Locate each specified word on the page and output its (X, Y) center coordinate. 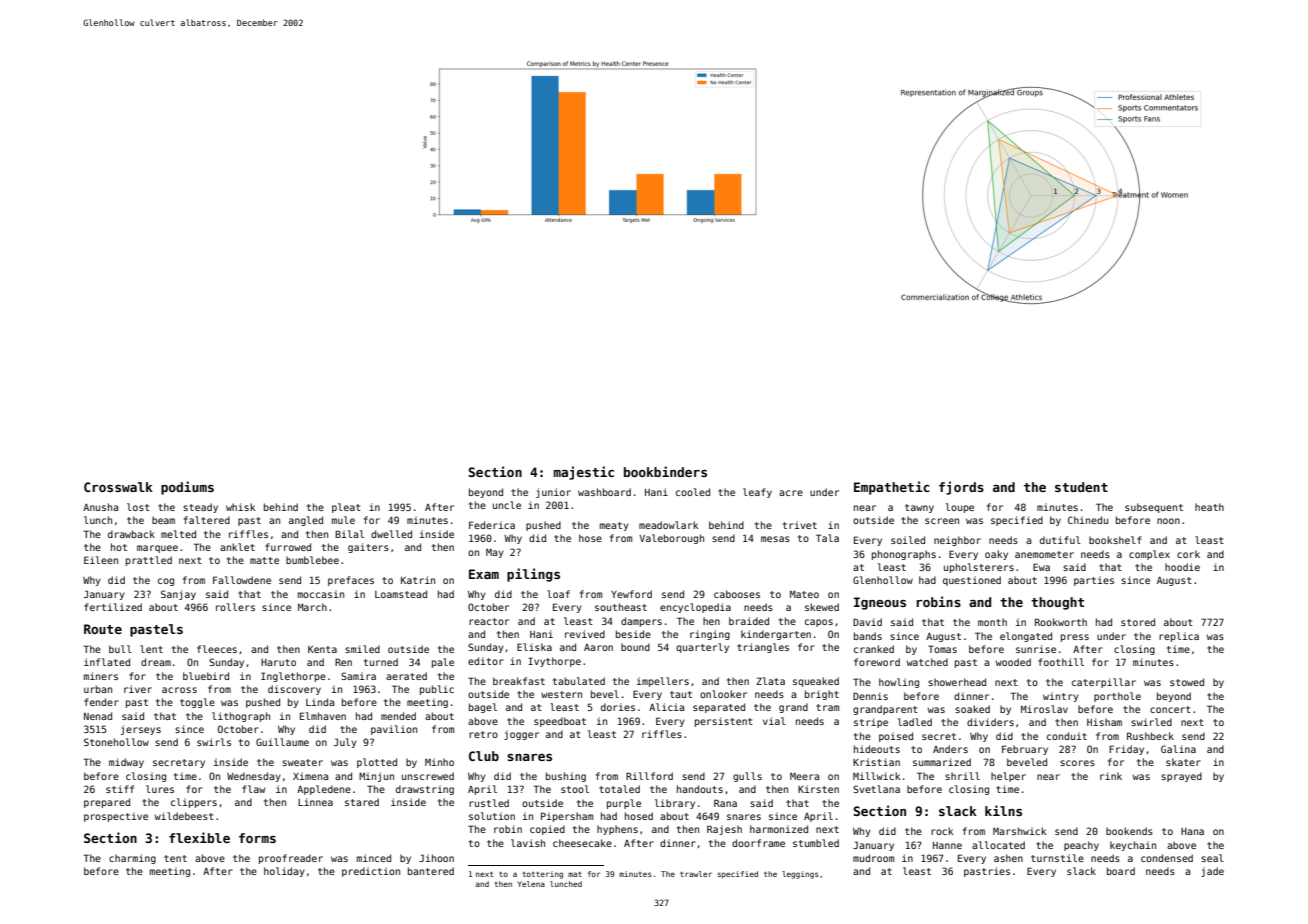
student (1081, 487)
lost (138, 507)
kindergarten (776, 635)
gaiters (368, 548)
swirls (214, 742)
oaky (996, 555)
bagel (483, 708)
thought (1057, 603)
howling (899, 683)
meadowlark (668, 525)
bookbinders (665, 471)
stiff (120, 789)
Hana (1192, 831)
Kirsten (818, 789)
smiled (362, 649)
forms (257, 838)
